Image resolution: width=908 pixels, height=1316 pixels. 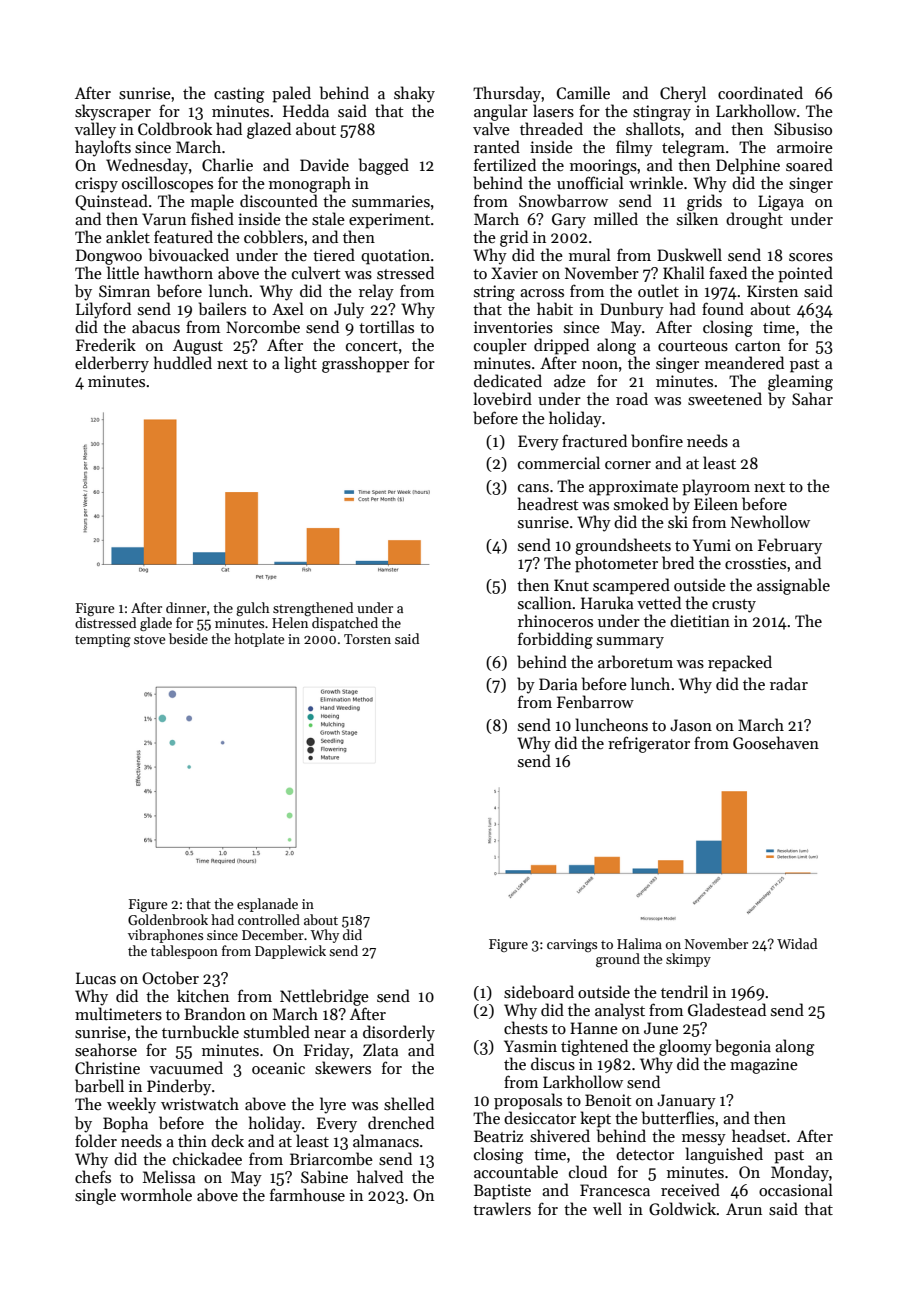 I want to click on hotplate, so click(x=259, y=640).
